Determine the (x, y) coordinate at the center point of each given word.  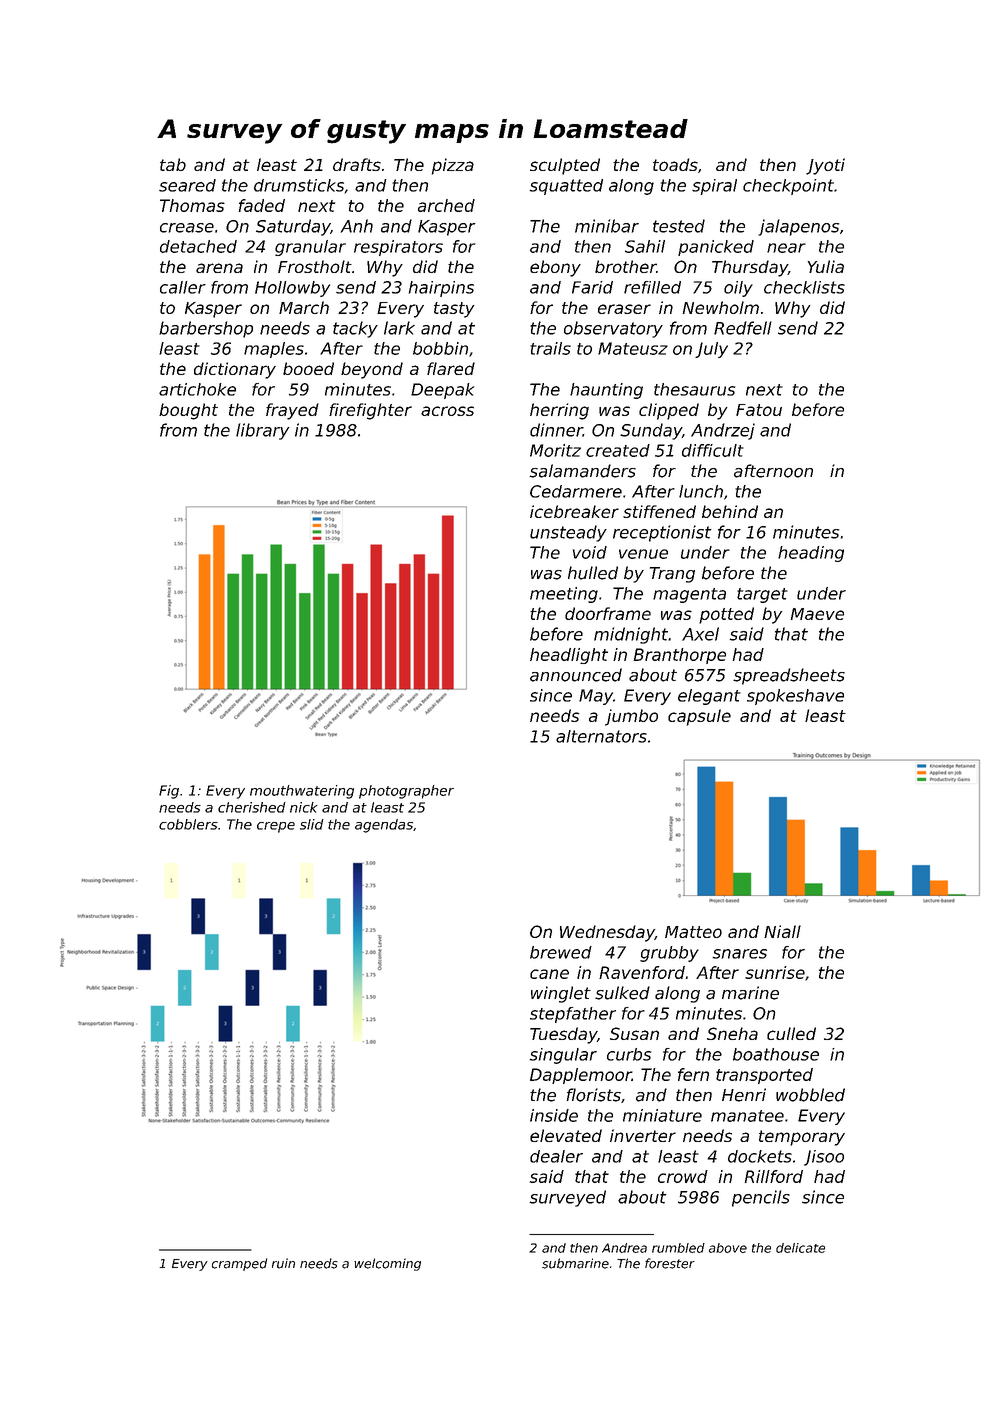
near (786, 248)
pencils (761, 1198)
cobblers (188, 824)
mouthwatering (302, 792)
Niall (782, 931)
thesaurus (694, 389)
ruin (283, 1263)
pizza (453, 166)
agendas (384, 826)
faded (262, 205)
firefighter (370, 411)
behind (730, 511)
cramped (239, 1264)
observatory (613, 329)
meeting (564, 595)
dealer (556, 1156)
